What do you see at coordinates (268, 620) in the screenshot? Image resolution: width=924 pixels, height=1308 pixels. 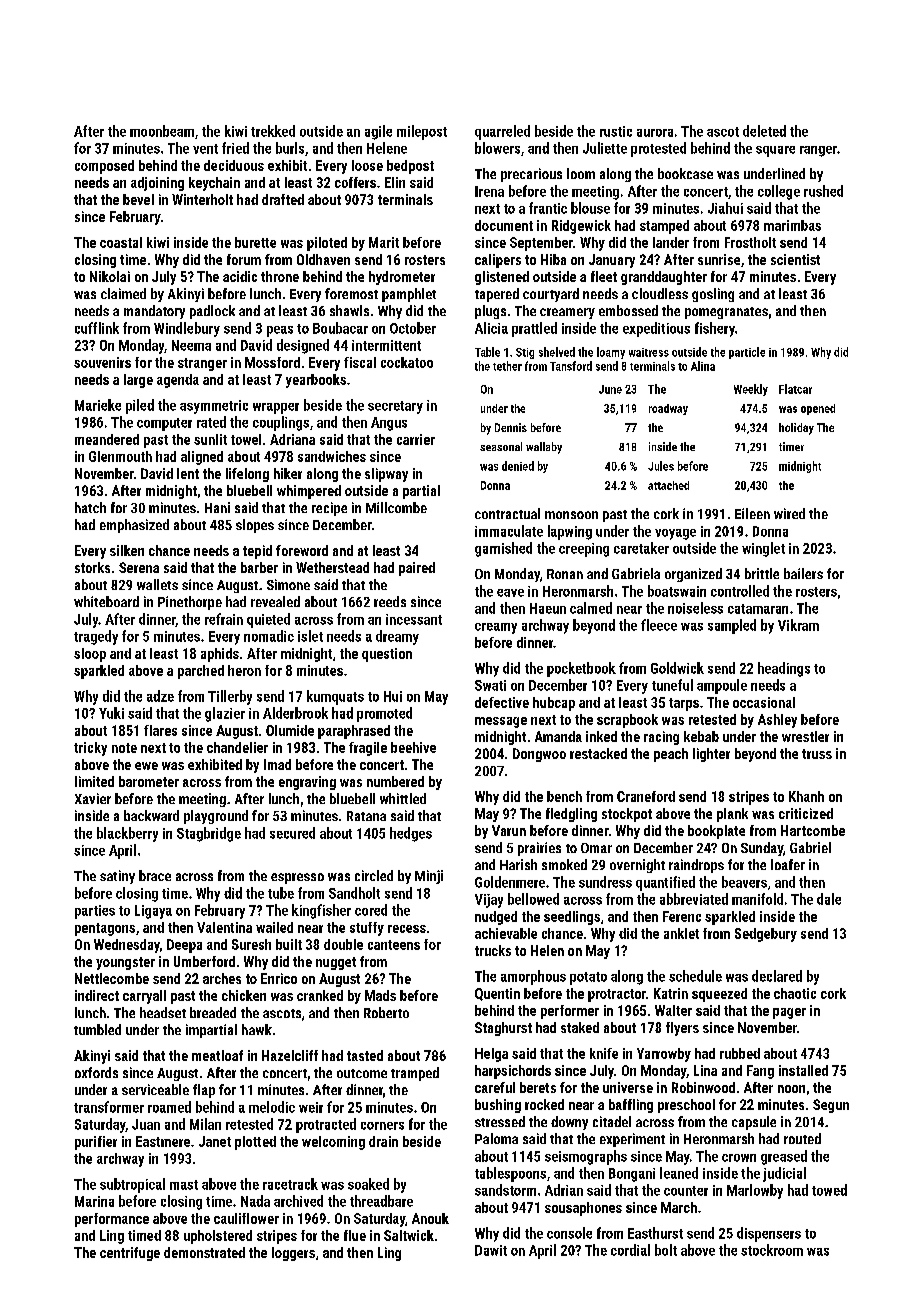 I see `quieted` at bounding box center [268, 620].
